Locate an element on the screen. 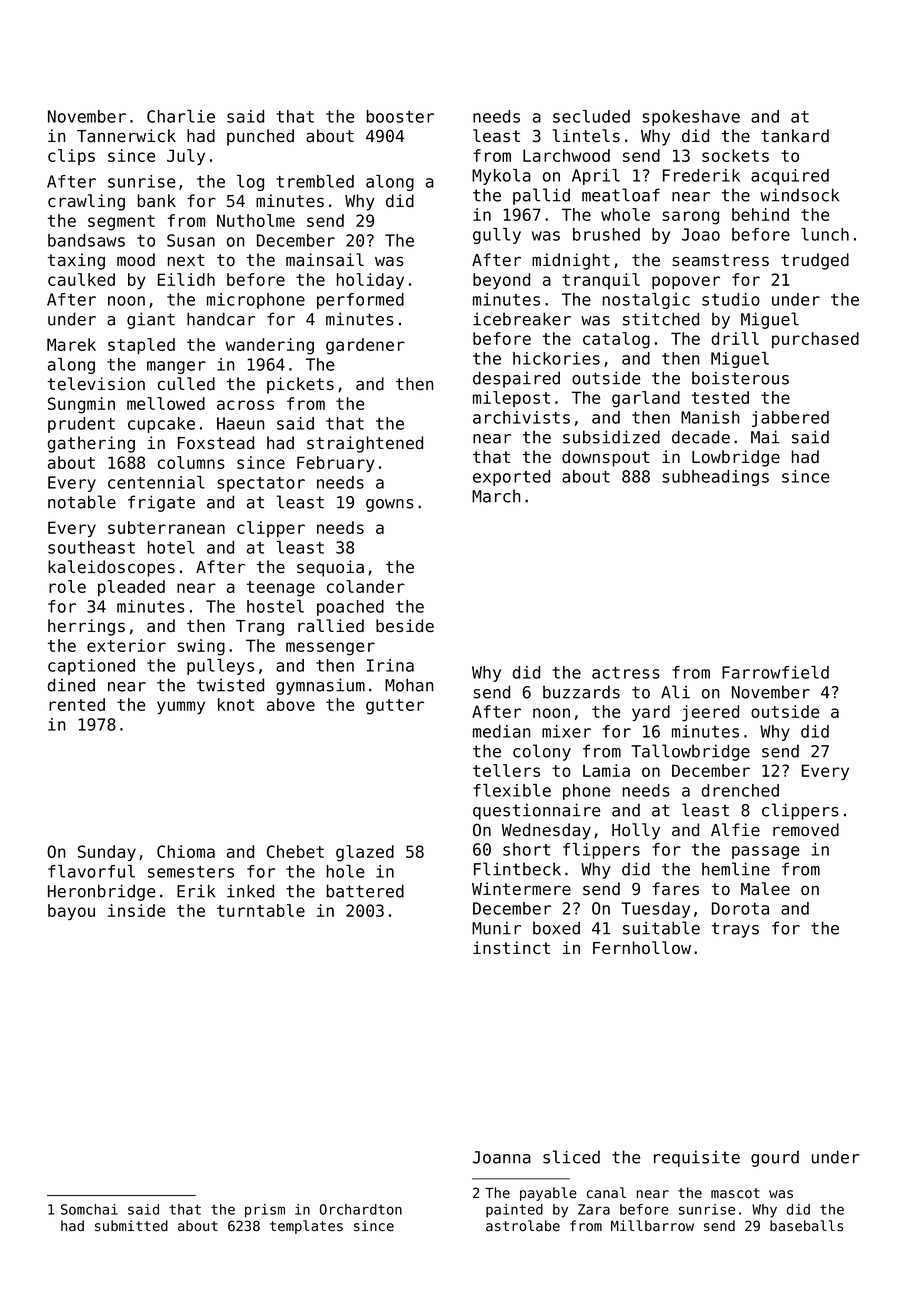 This screenshot has width=908, height=1316. subheadings is located at coordinates (715, 478).
